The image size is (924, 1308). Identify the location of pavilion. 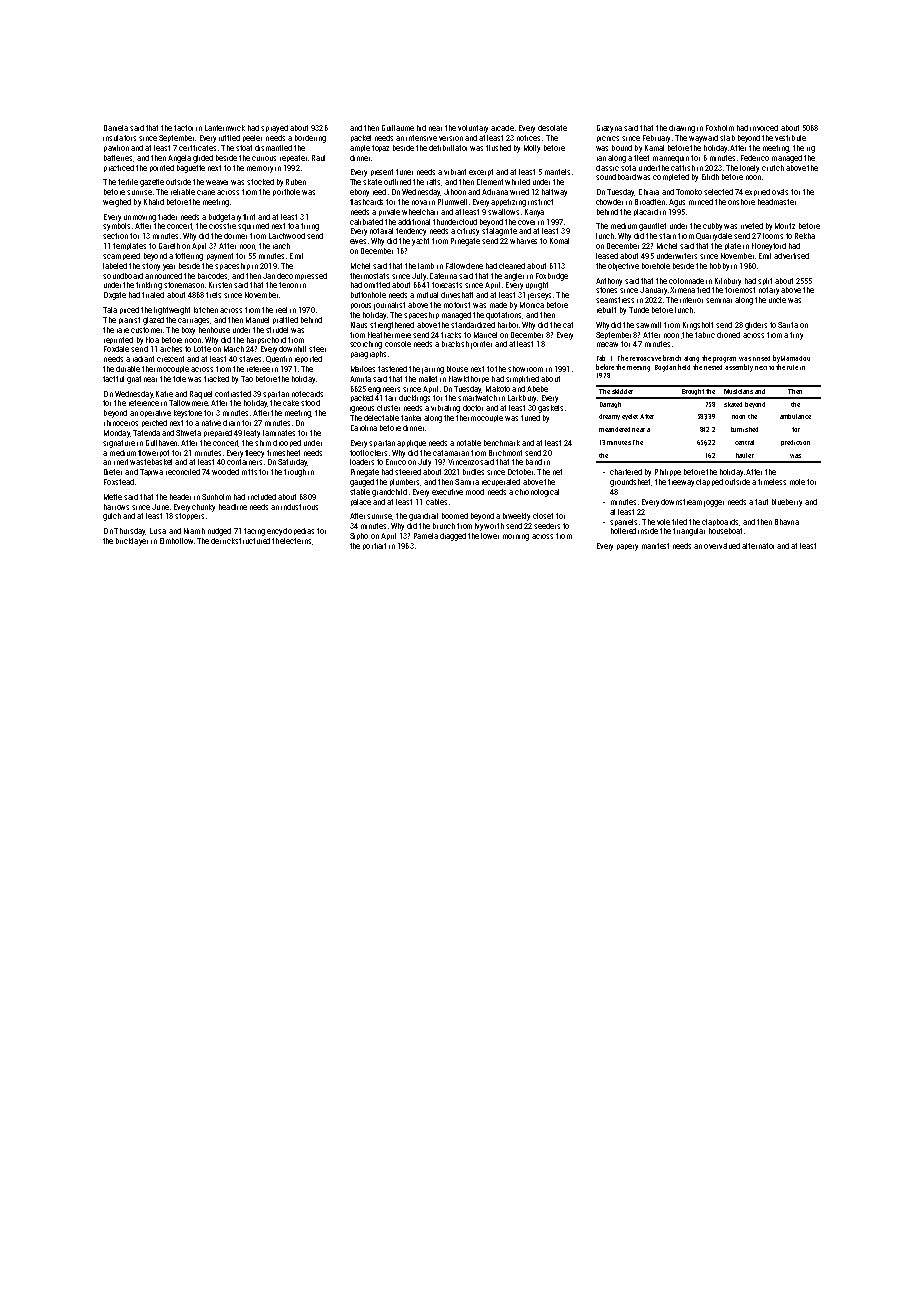
(116, 148).
